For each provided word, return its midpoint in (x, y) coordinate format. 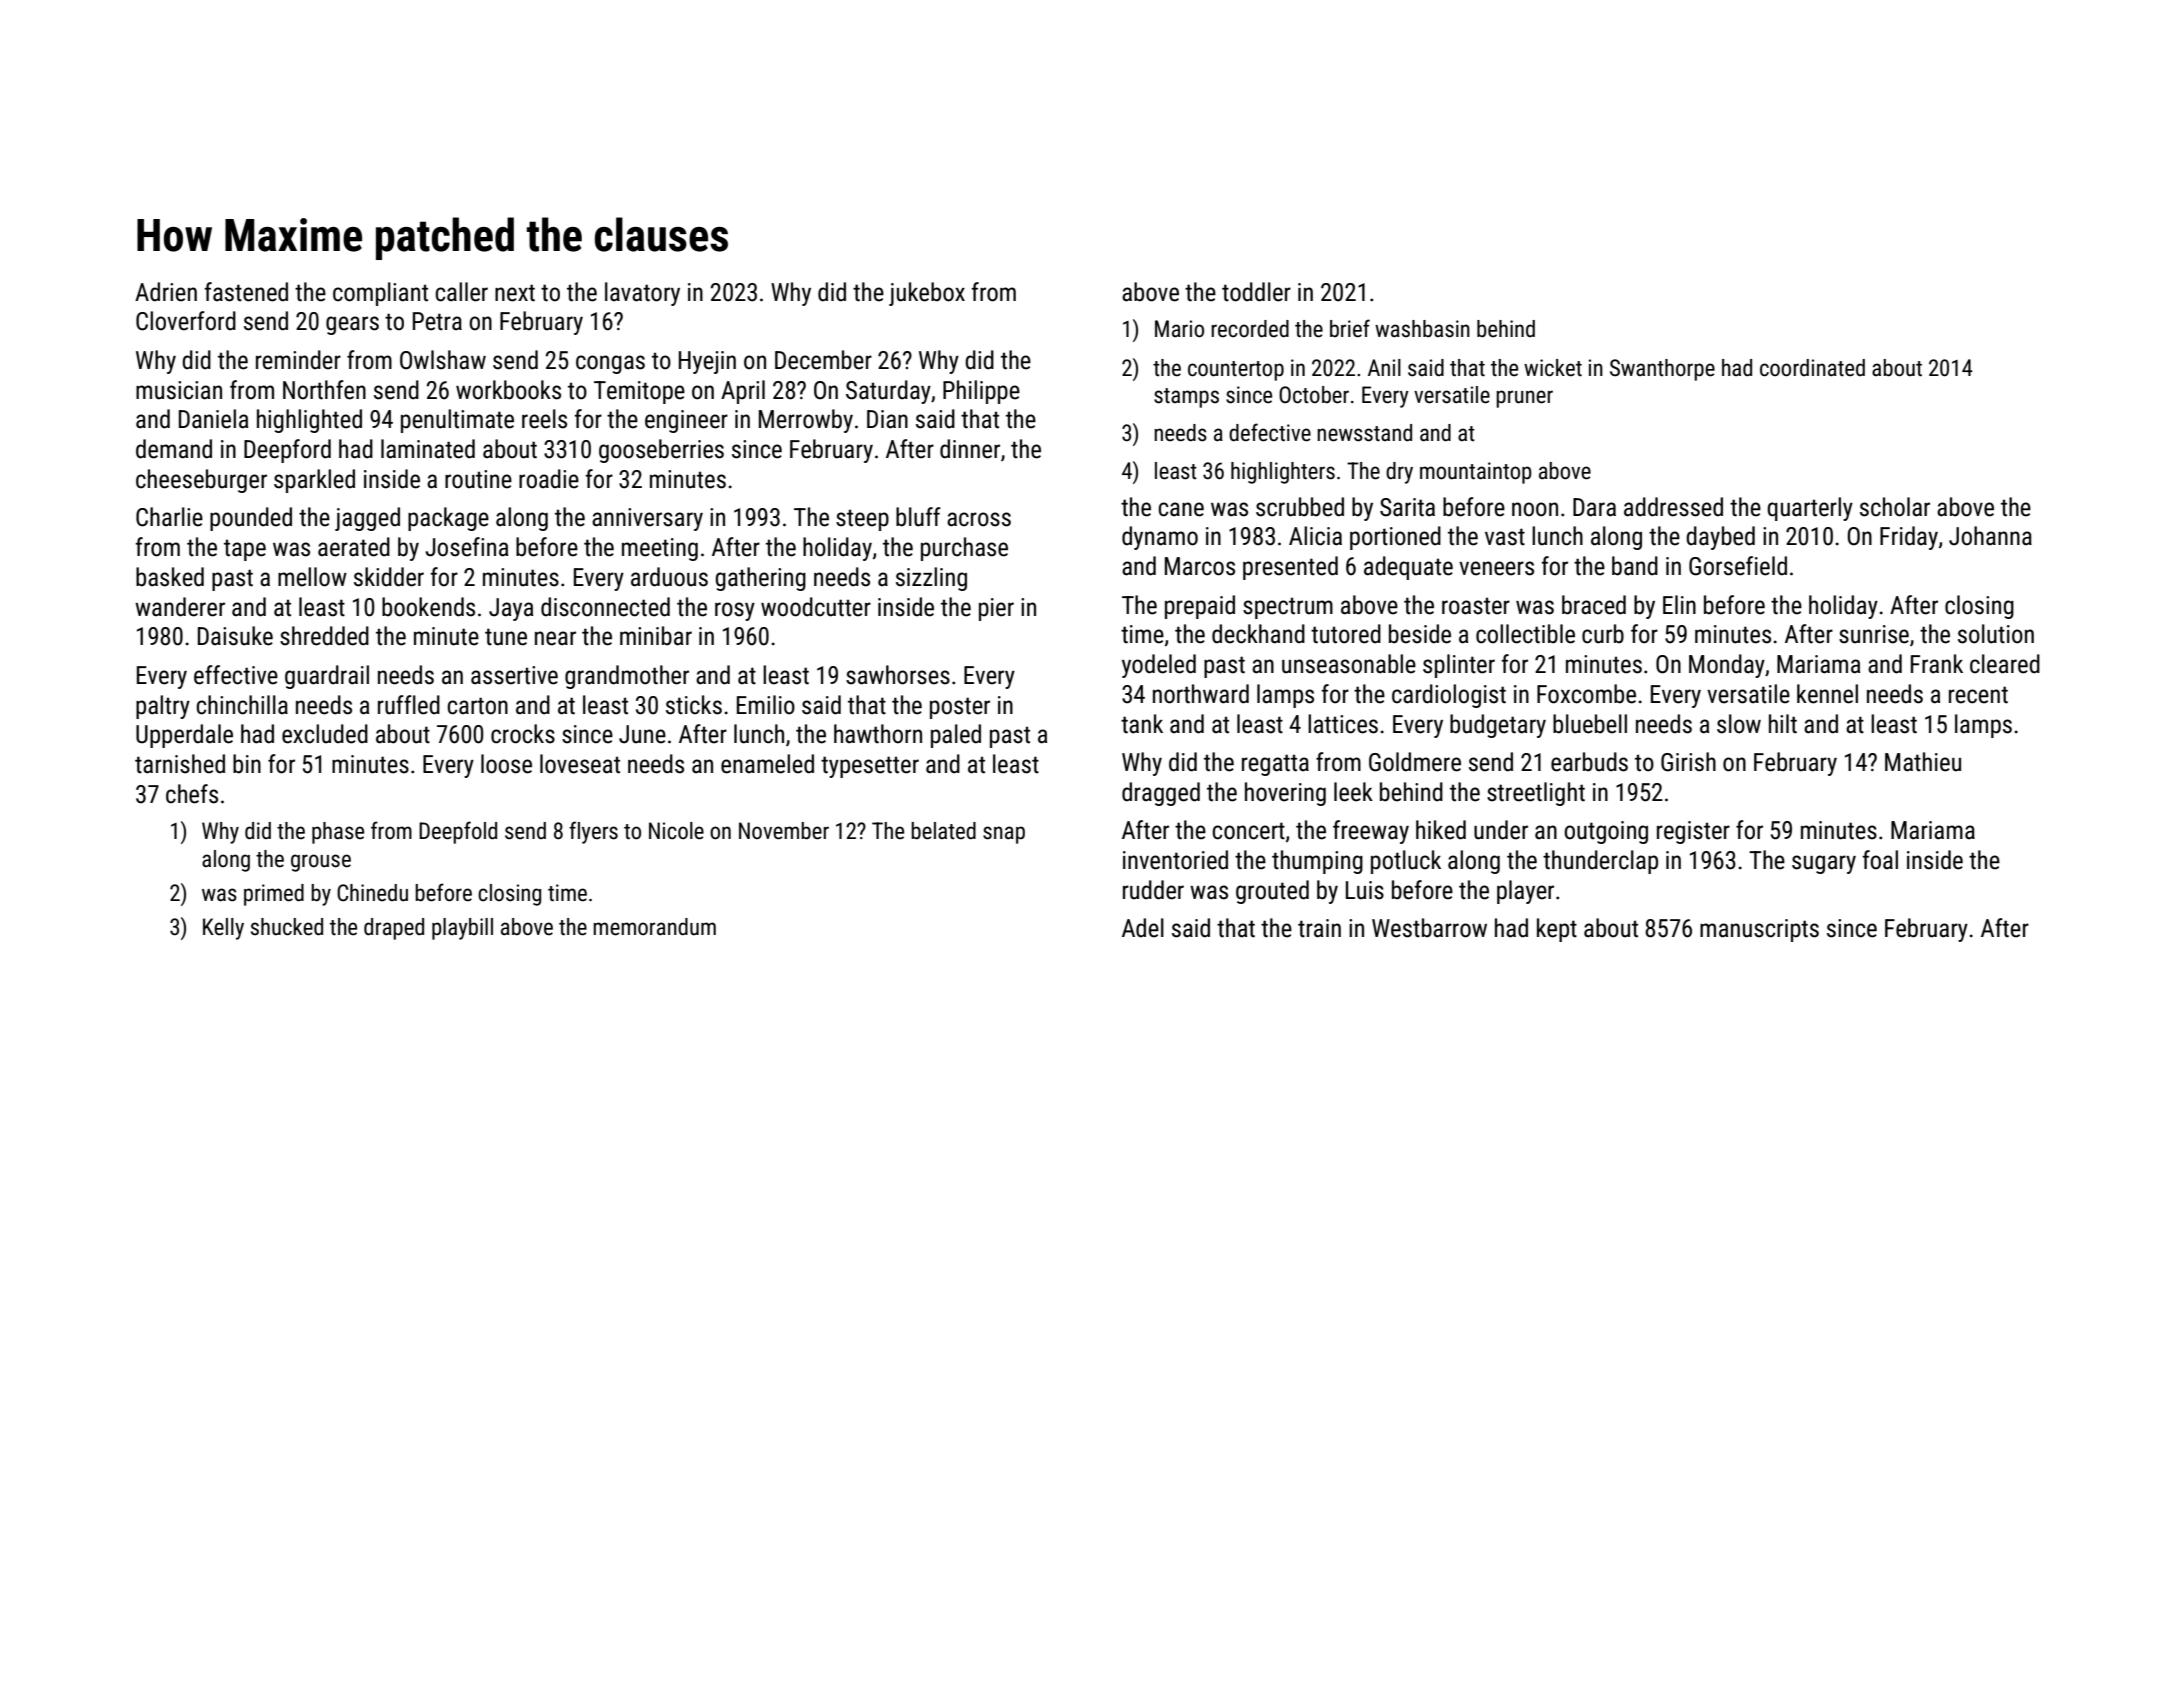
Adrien (166, 292)
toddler (1256, 292)
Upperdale (184, 736)
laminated (428, 449)
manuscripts (1759, 930)
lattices (1343, 724)
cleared (2005, 664)
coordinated (1812, 368)
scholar (1895, 507)
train (1319, 928)
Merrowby (806, 421)
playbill (462, 929)
